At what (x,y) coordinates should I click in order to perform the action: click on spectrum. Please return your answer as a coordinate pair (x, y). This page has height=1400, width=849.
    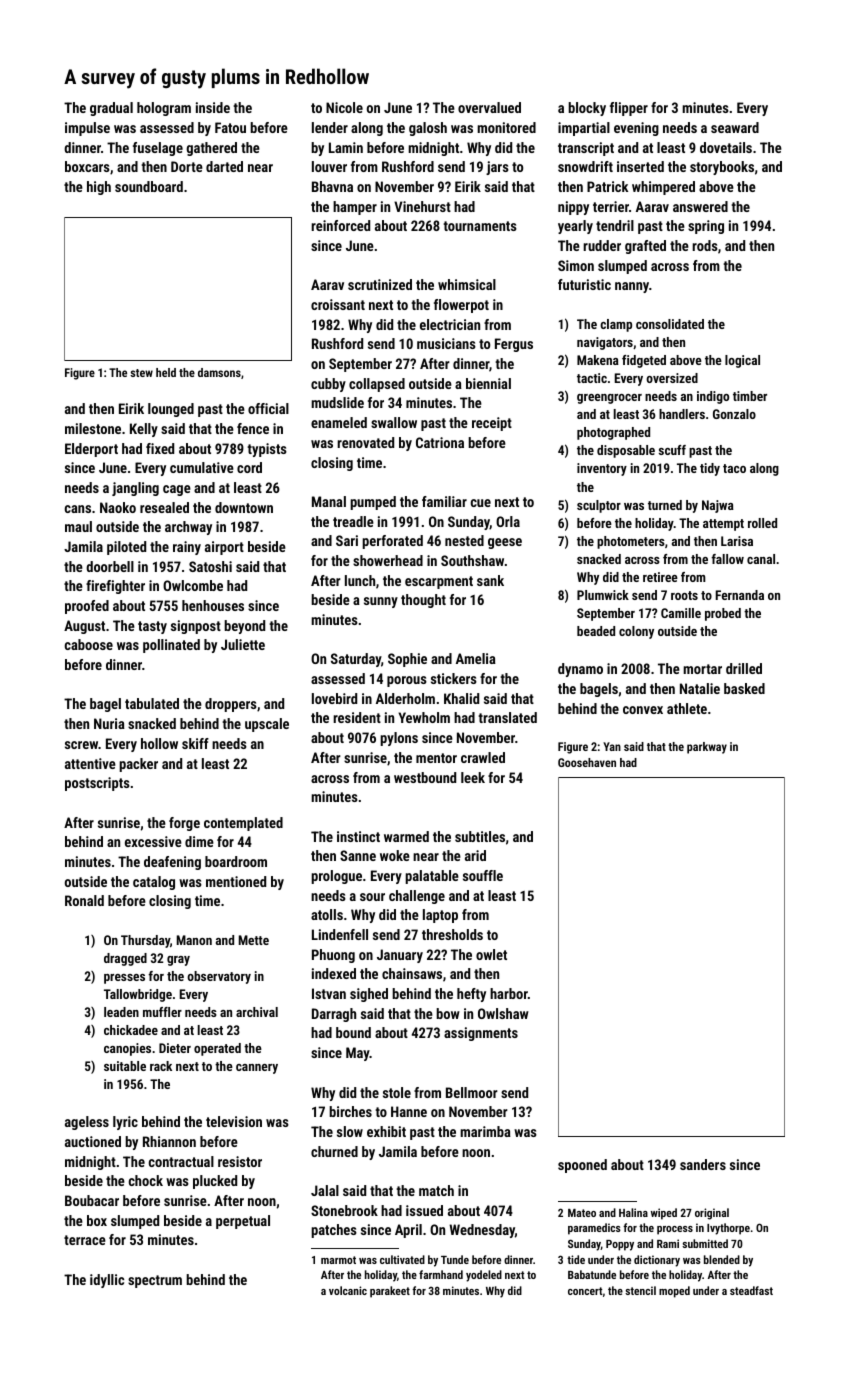
    Looking at the image, I should click on (155, 1281).
